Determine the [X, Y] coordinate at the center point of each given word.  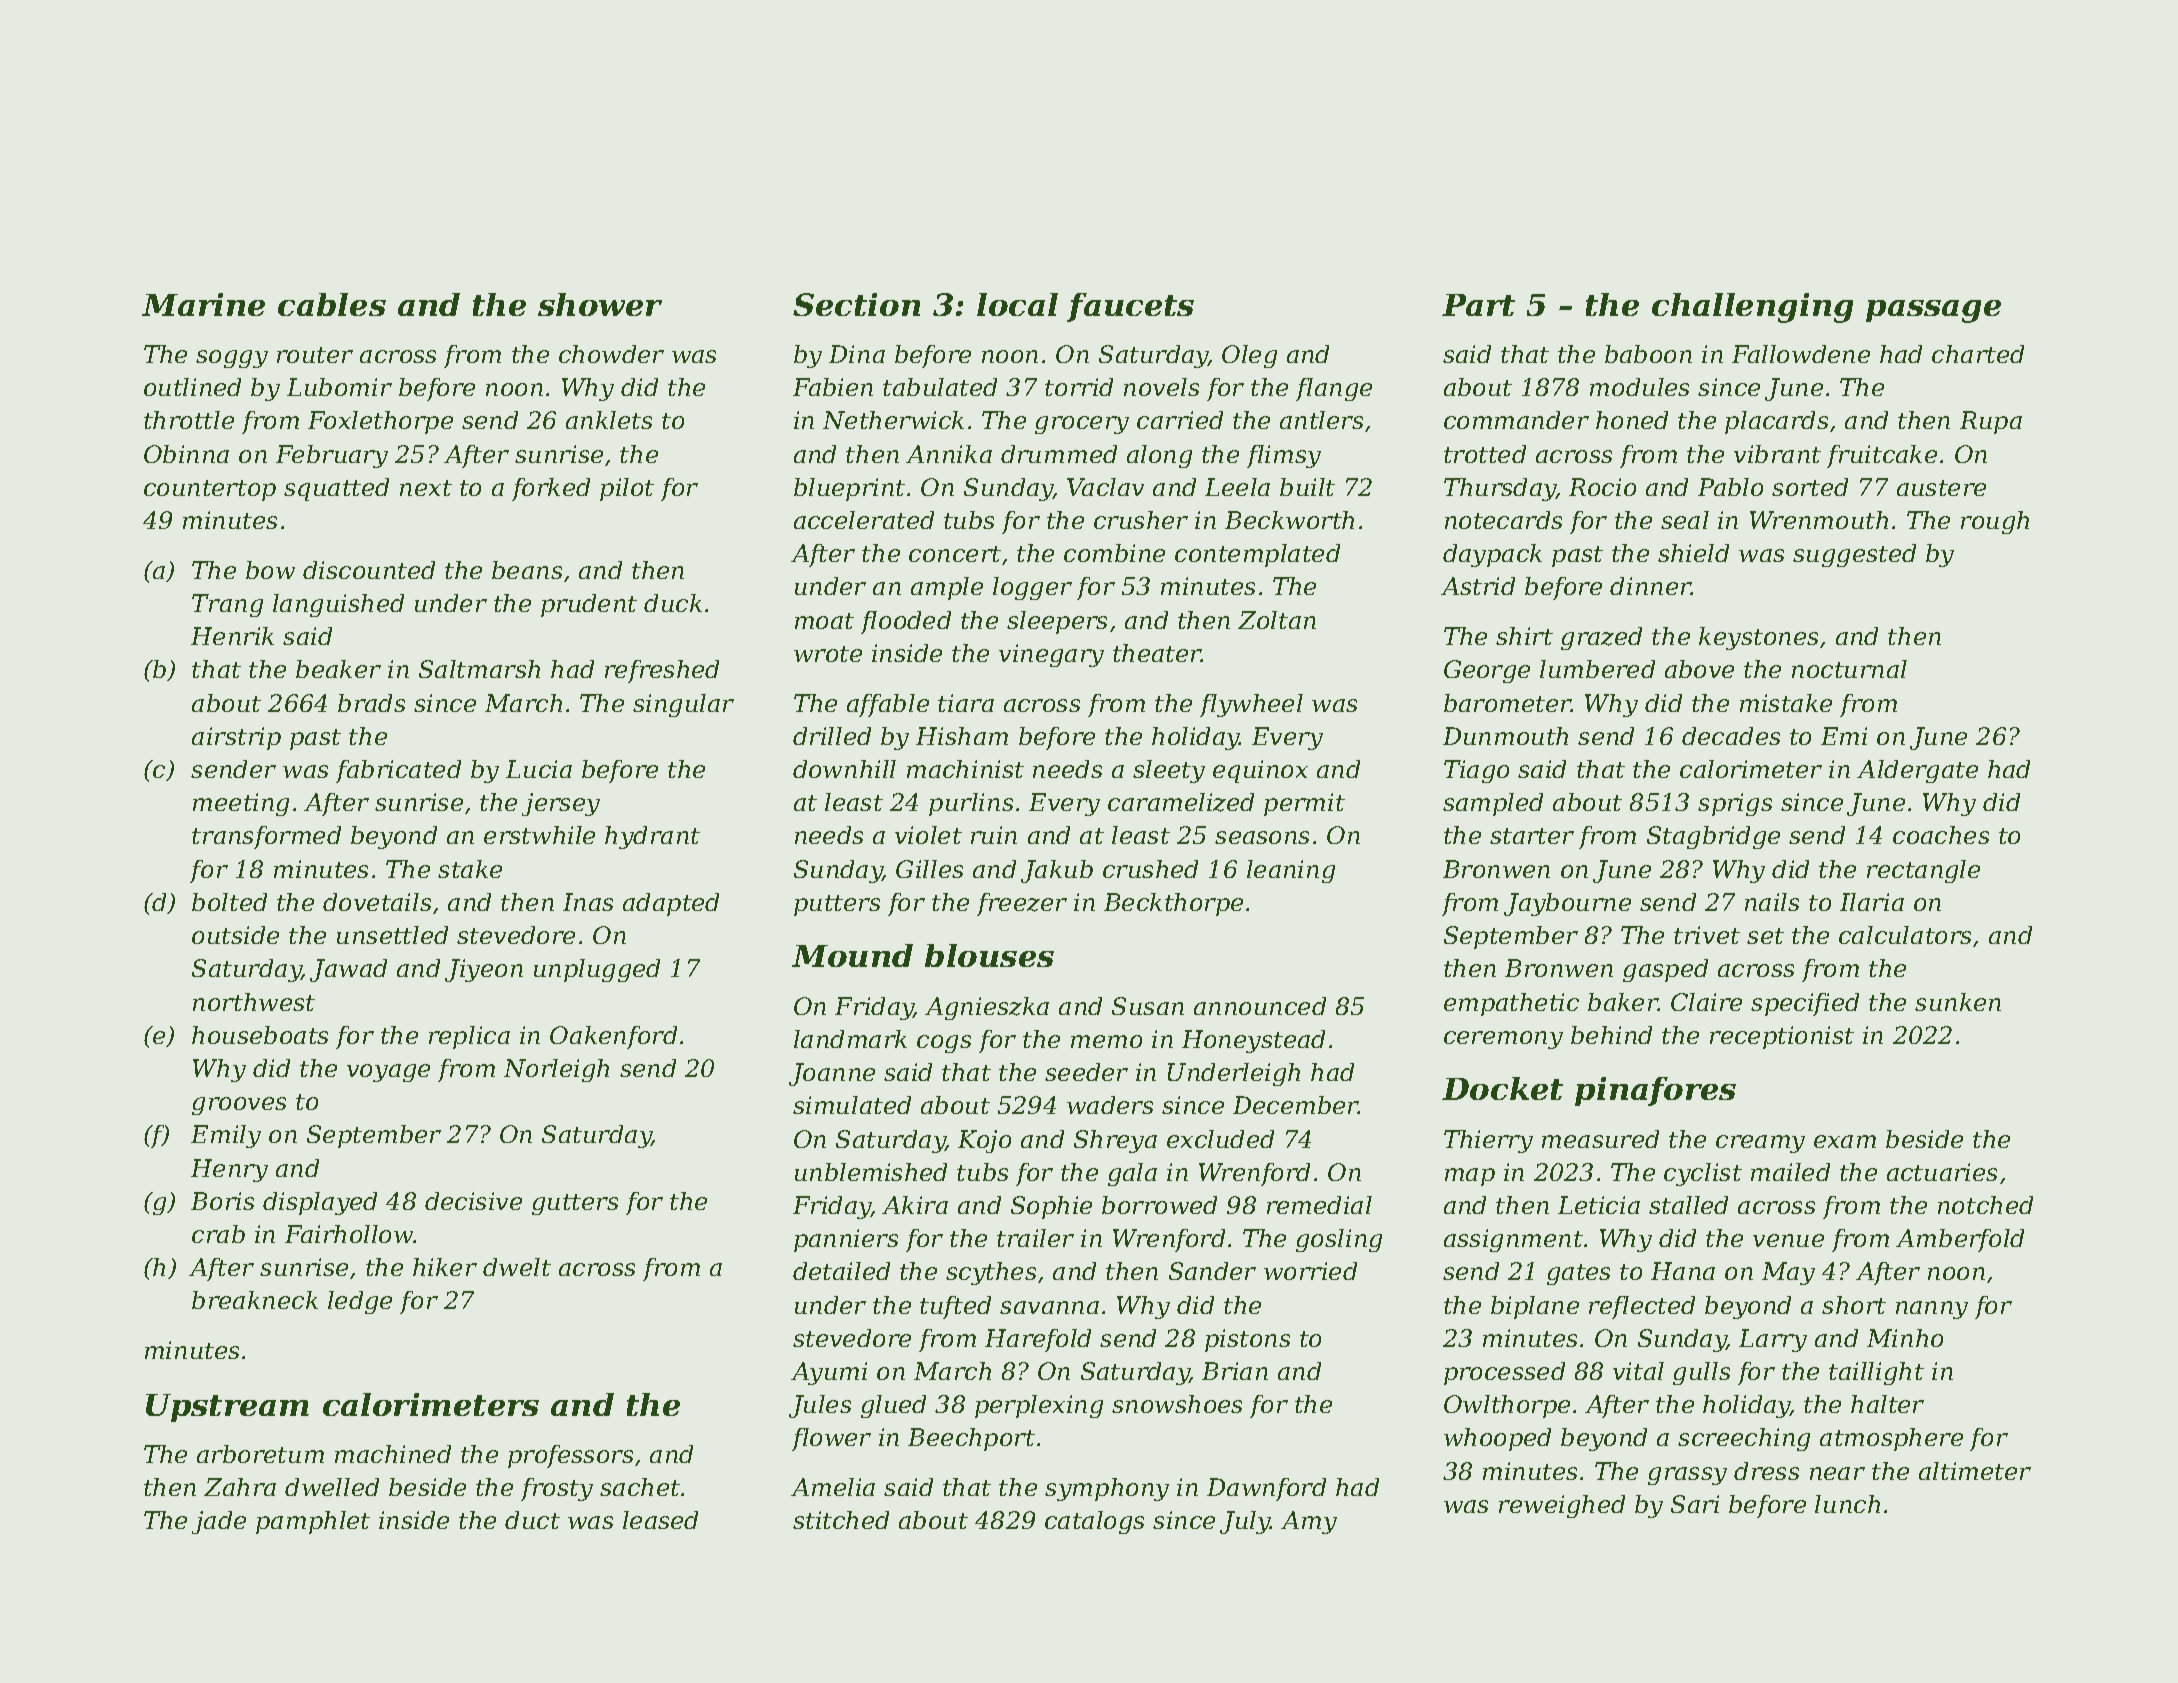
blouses [989, 955]
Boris [222, 1201]
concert [955, 554]
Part [1478, 305]
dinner [1650, 586]
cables [332, 304]
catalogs [1094, 1522]
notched [1985, 1205]
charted [1978, 354]
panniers [846, 1240]
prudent [589, 605]
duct [532, 1520]
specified [1805, 1004]
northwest [254, 1002]
